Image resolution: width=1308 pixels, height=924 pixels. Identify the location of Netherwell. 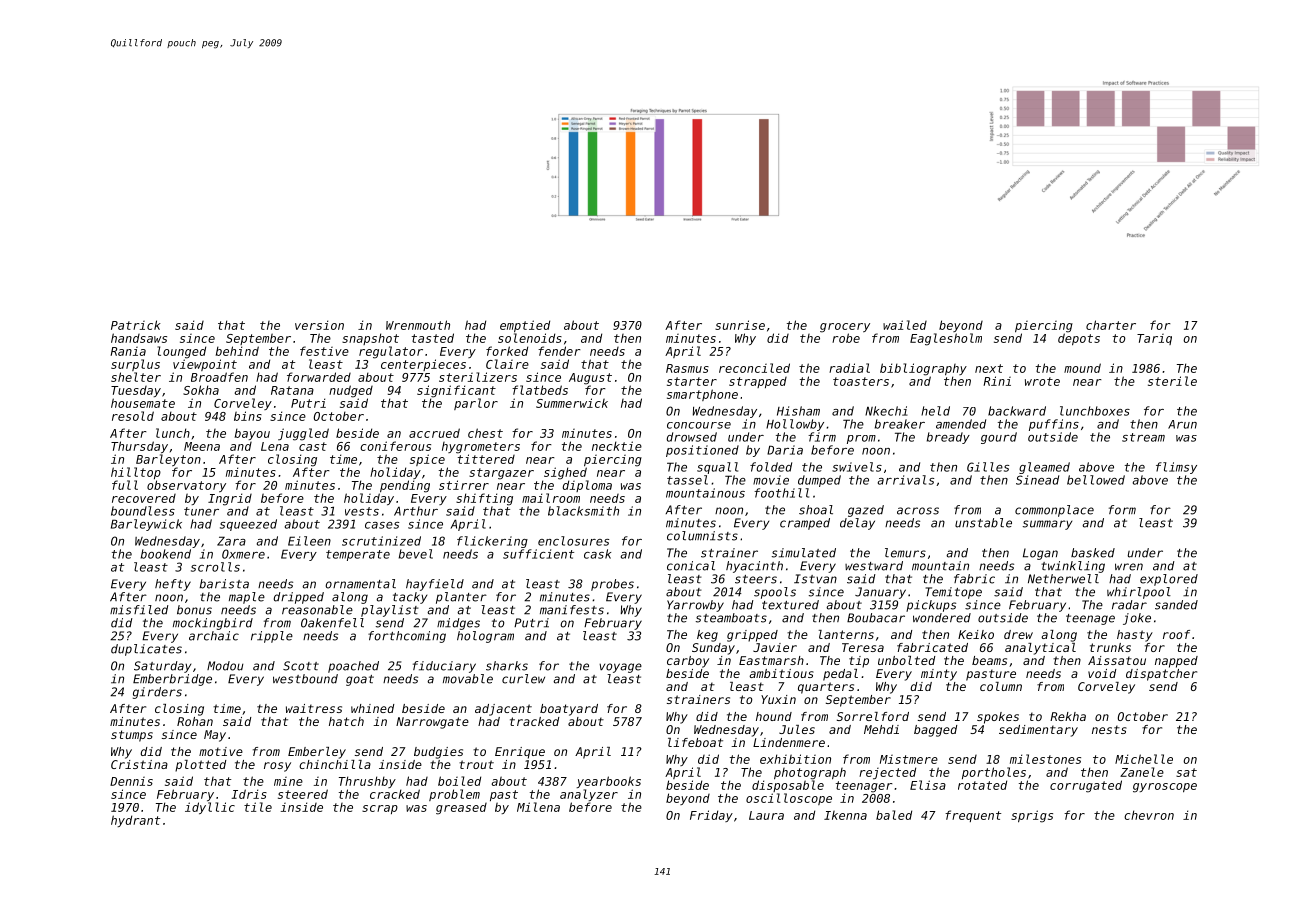
(1063, 579).
